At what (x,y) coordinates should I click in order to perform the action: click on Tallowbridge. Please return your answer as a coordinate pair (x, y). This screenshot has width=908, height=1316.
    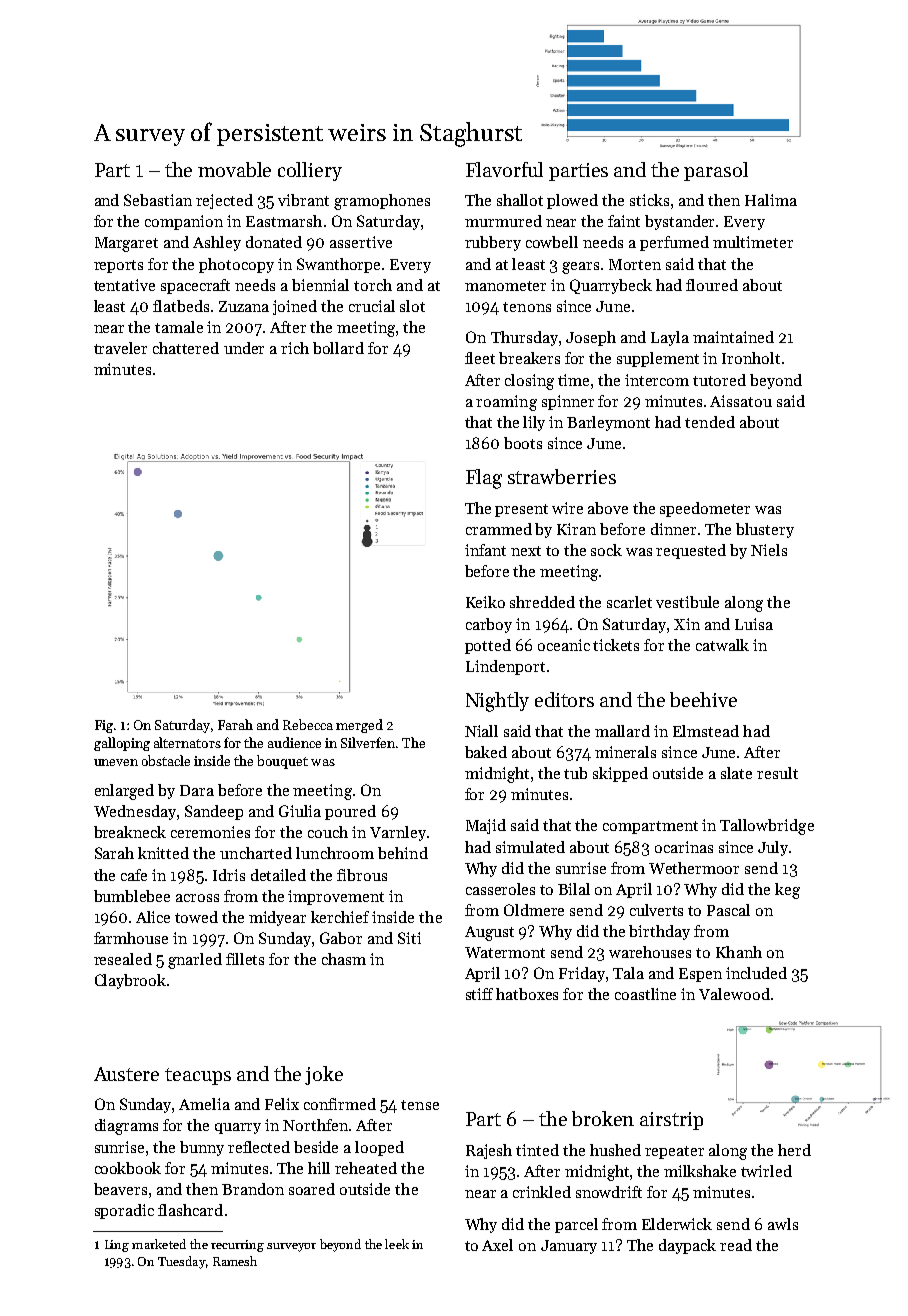
    Looking at the image, I should click on (767, 827).
